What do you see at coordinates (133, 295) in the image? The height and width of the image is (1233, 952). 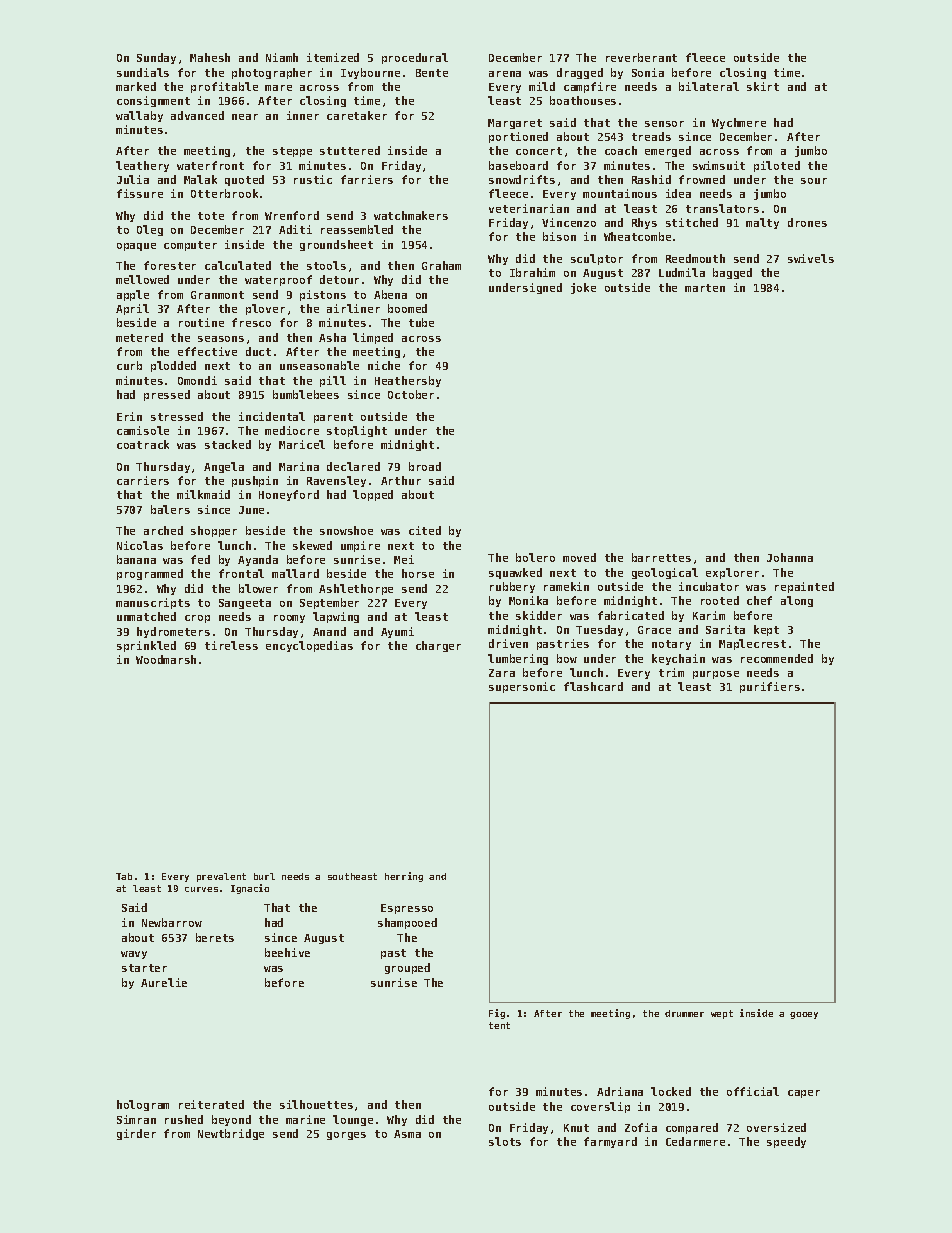 I see `apple` at bounding box center [133, 295].
